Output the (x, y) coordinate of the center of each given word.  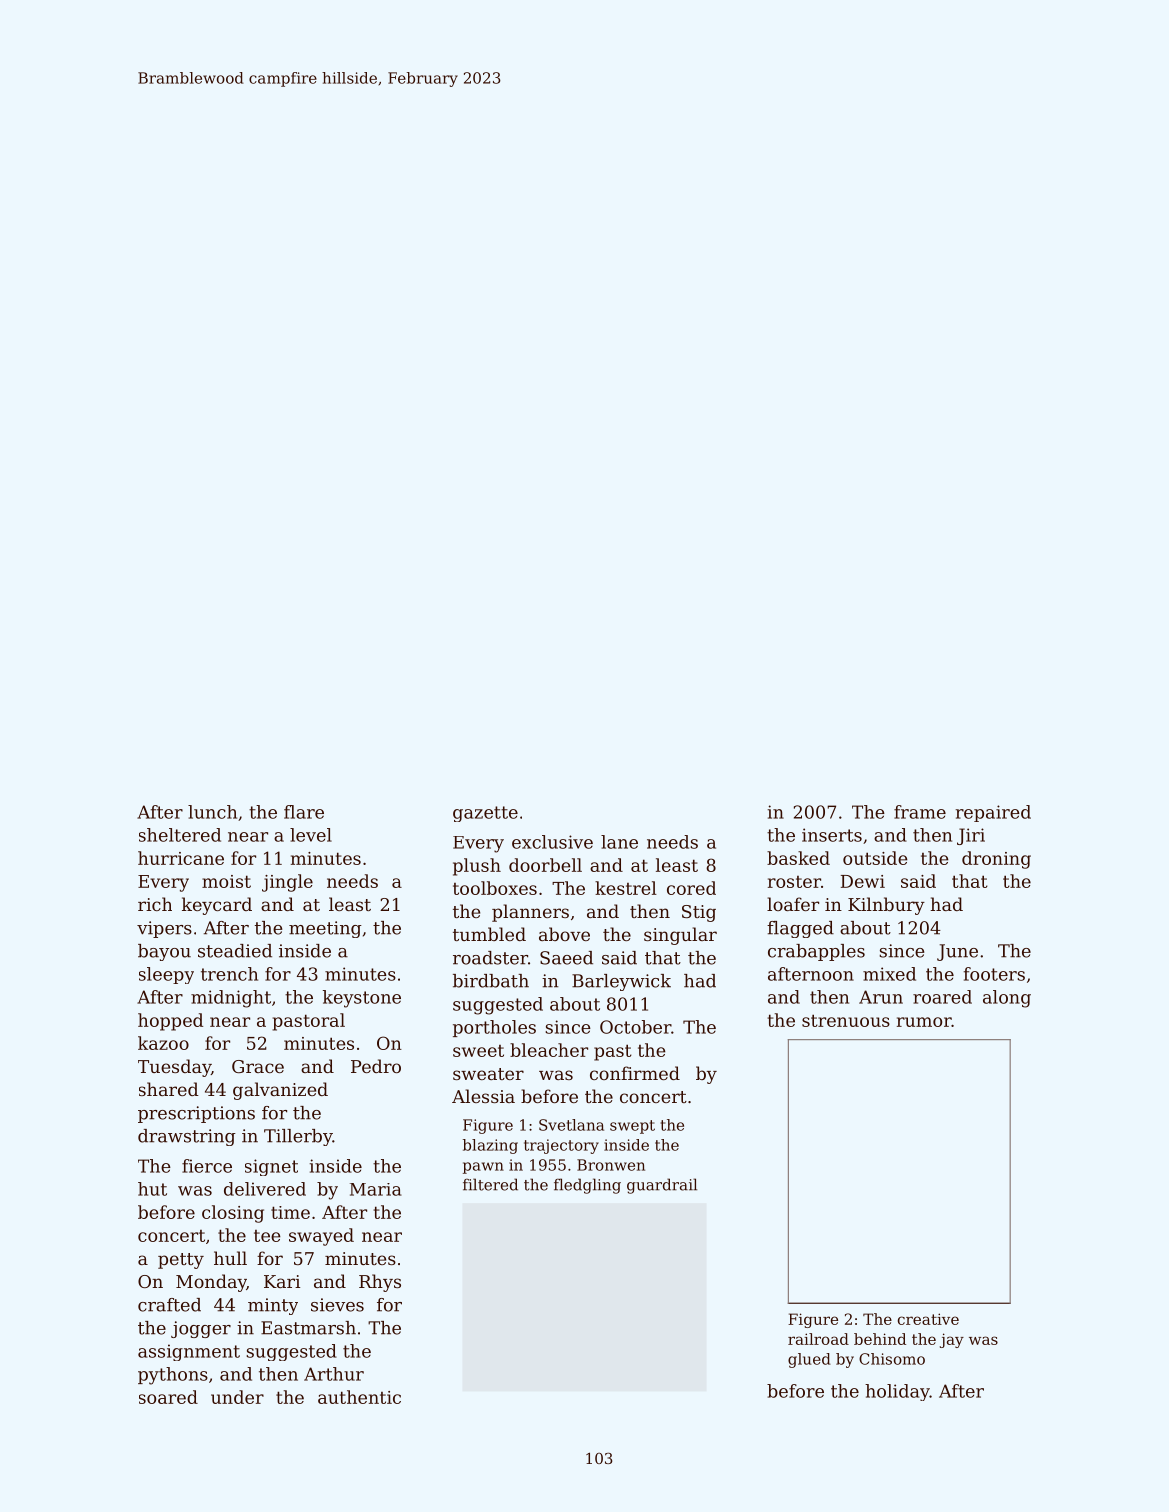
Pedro (376, 1066)
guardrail (662, 1186)
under (237, 1397)
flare (304, 812)
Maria (376, 1189)
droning (996, 860)
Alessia (483, 1096)
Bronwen (611, 1165)
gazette (485, 814)
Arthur (334, 1374)
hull (230, 1258)
